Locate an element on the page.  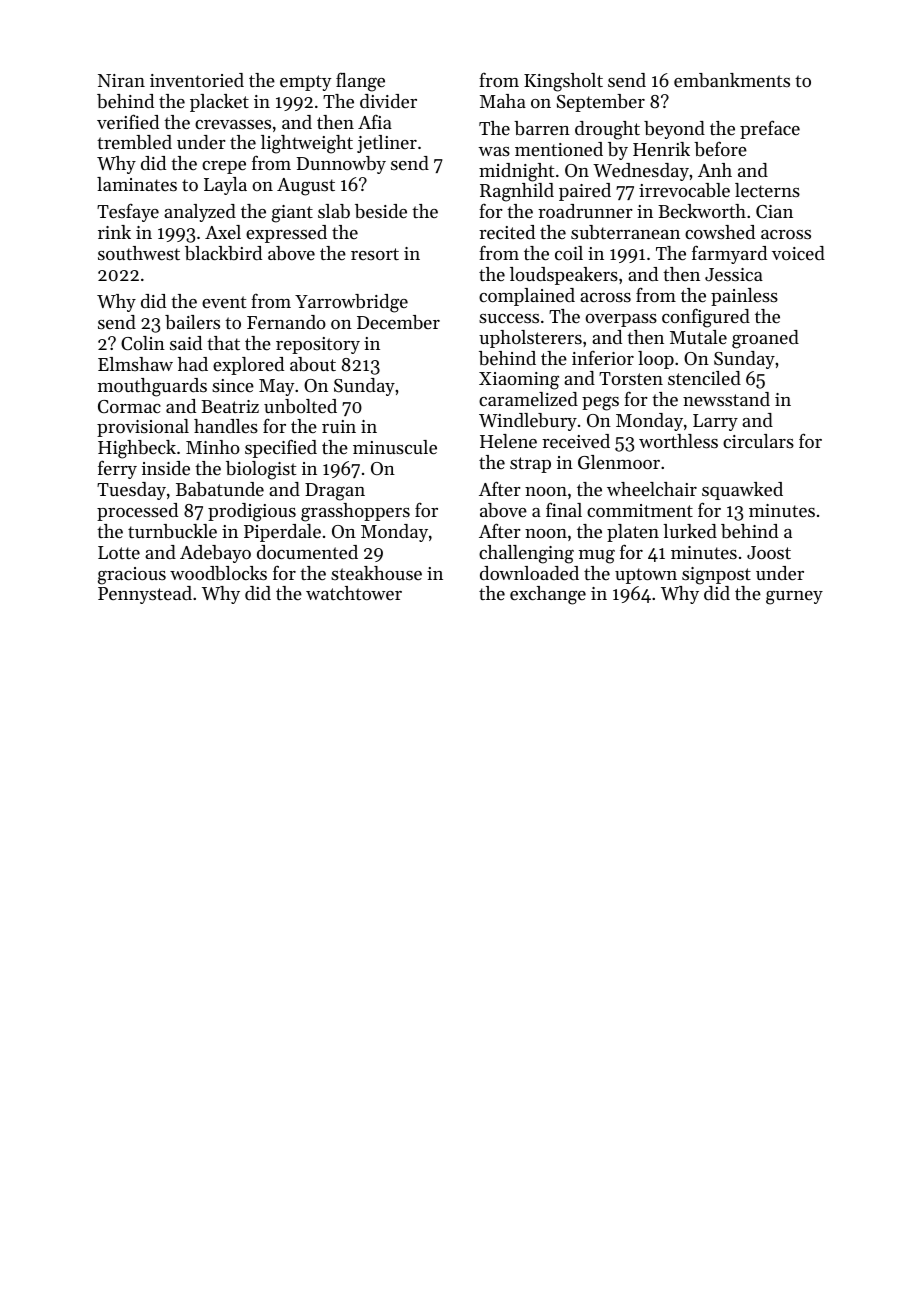
event is located at coordinates (224, 302).
